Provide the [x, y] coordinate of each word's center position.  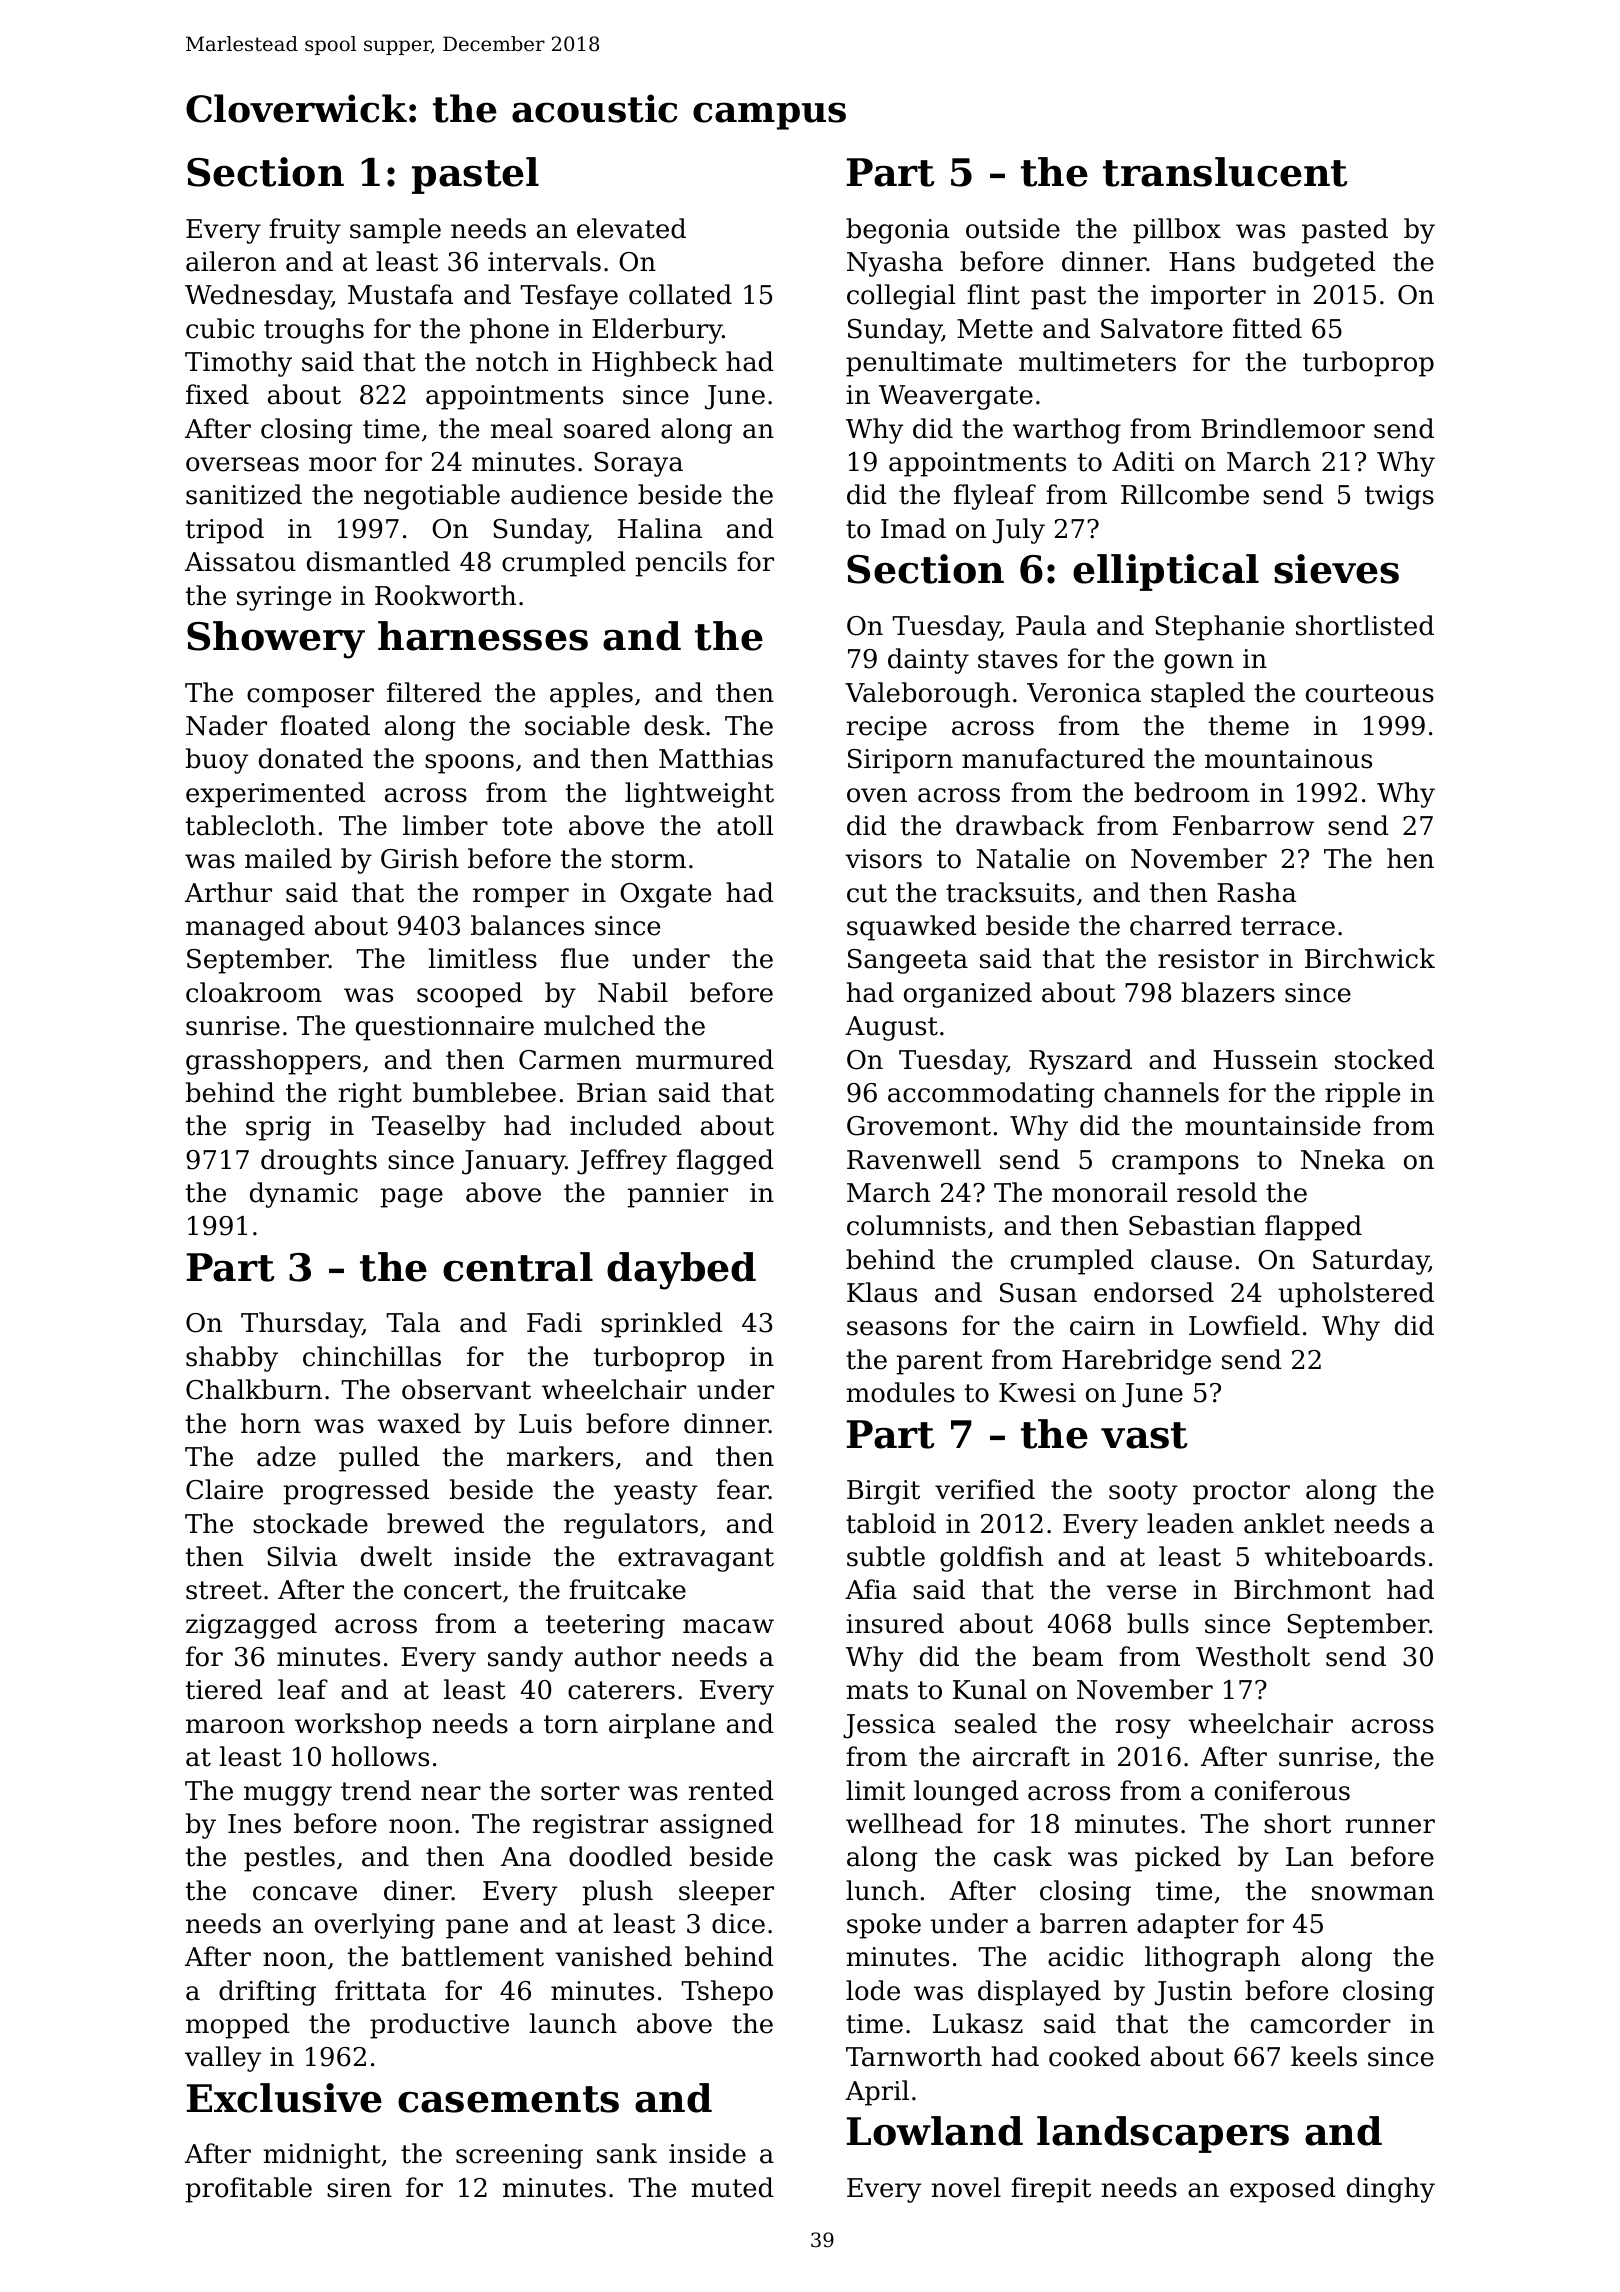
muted [732, 2187]
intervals [544, 261]
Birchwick [1370, 958]
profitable [249, 2190]
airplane [662, 1726]
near [451, 1793]
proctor [1241, 1493]
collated [680, 294]
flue [585, 958]
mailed [288, 858]
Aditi [1143, 461]
